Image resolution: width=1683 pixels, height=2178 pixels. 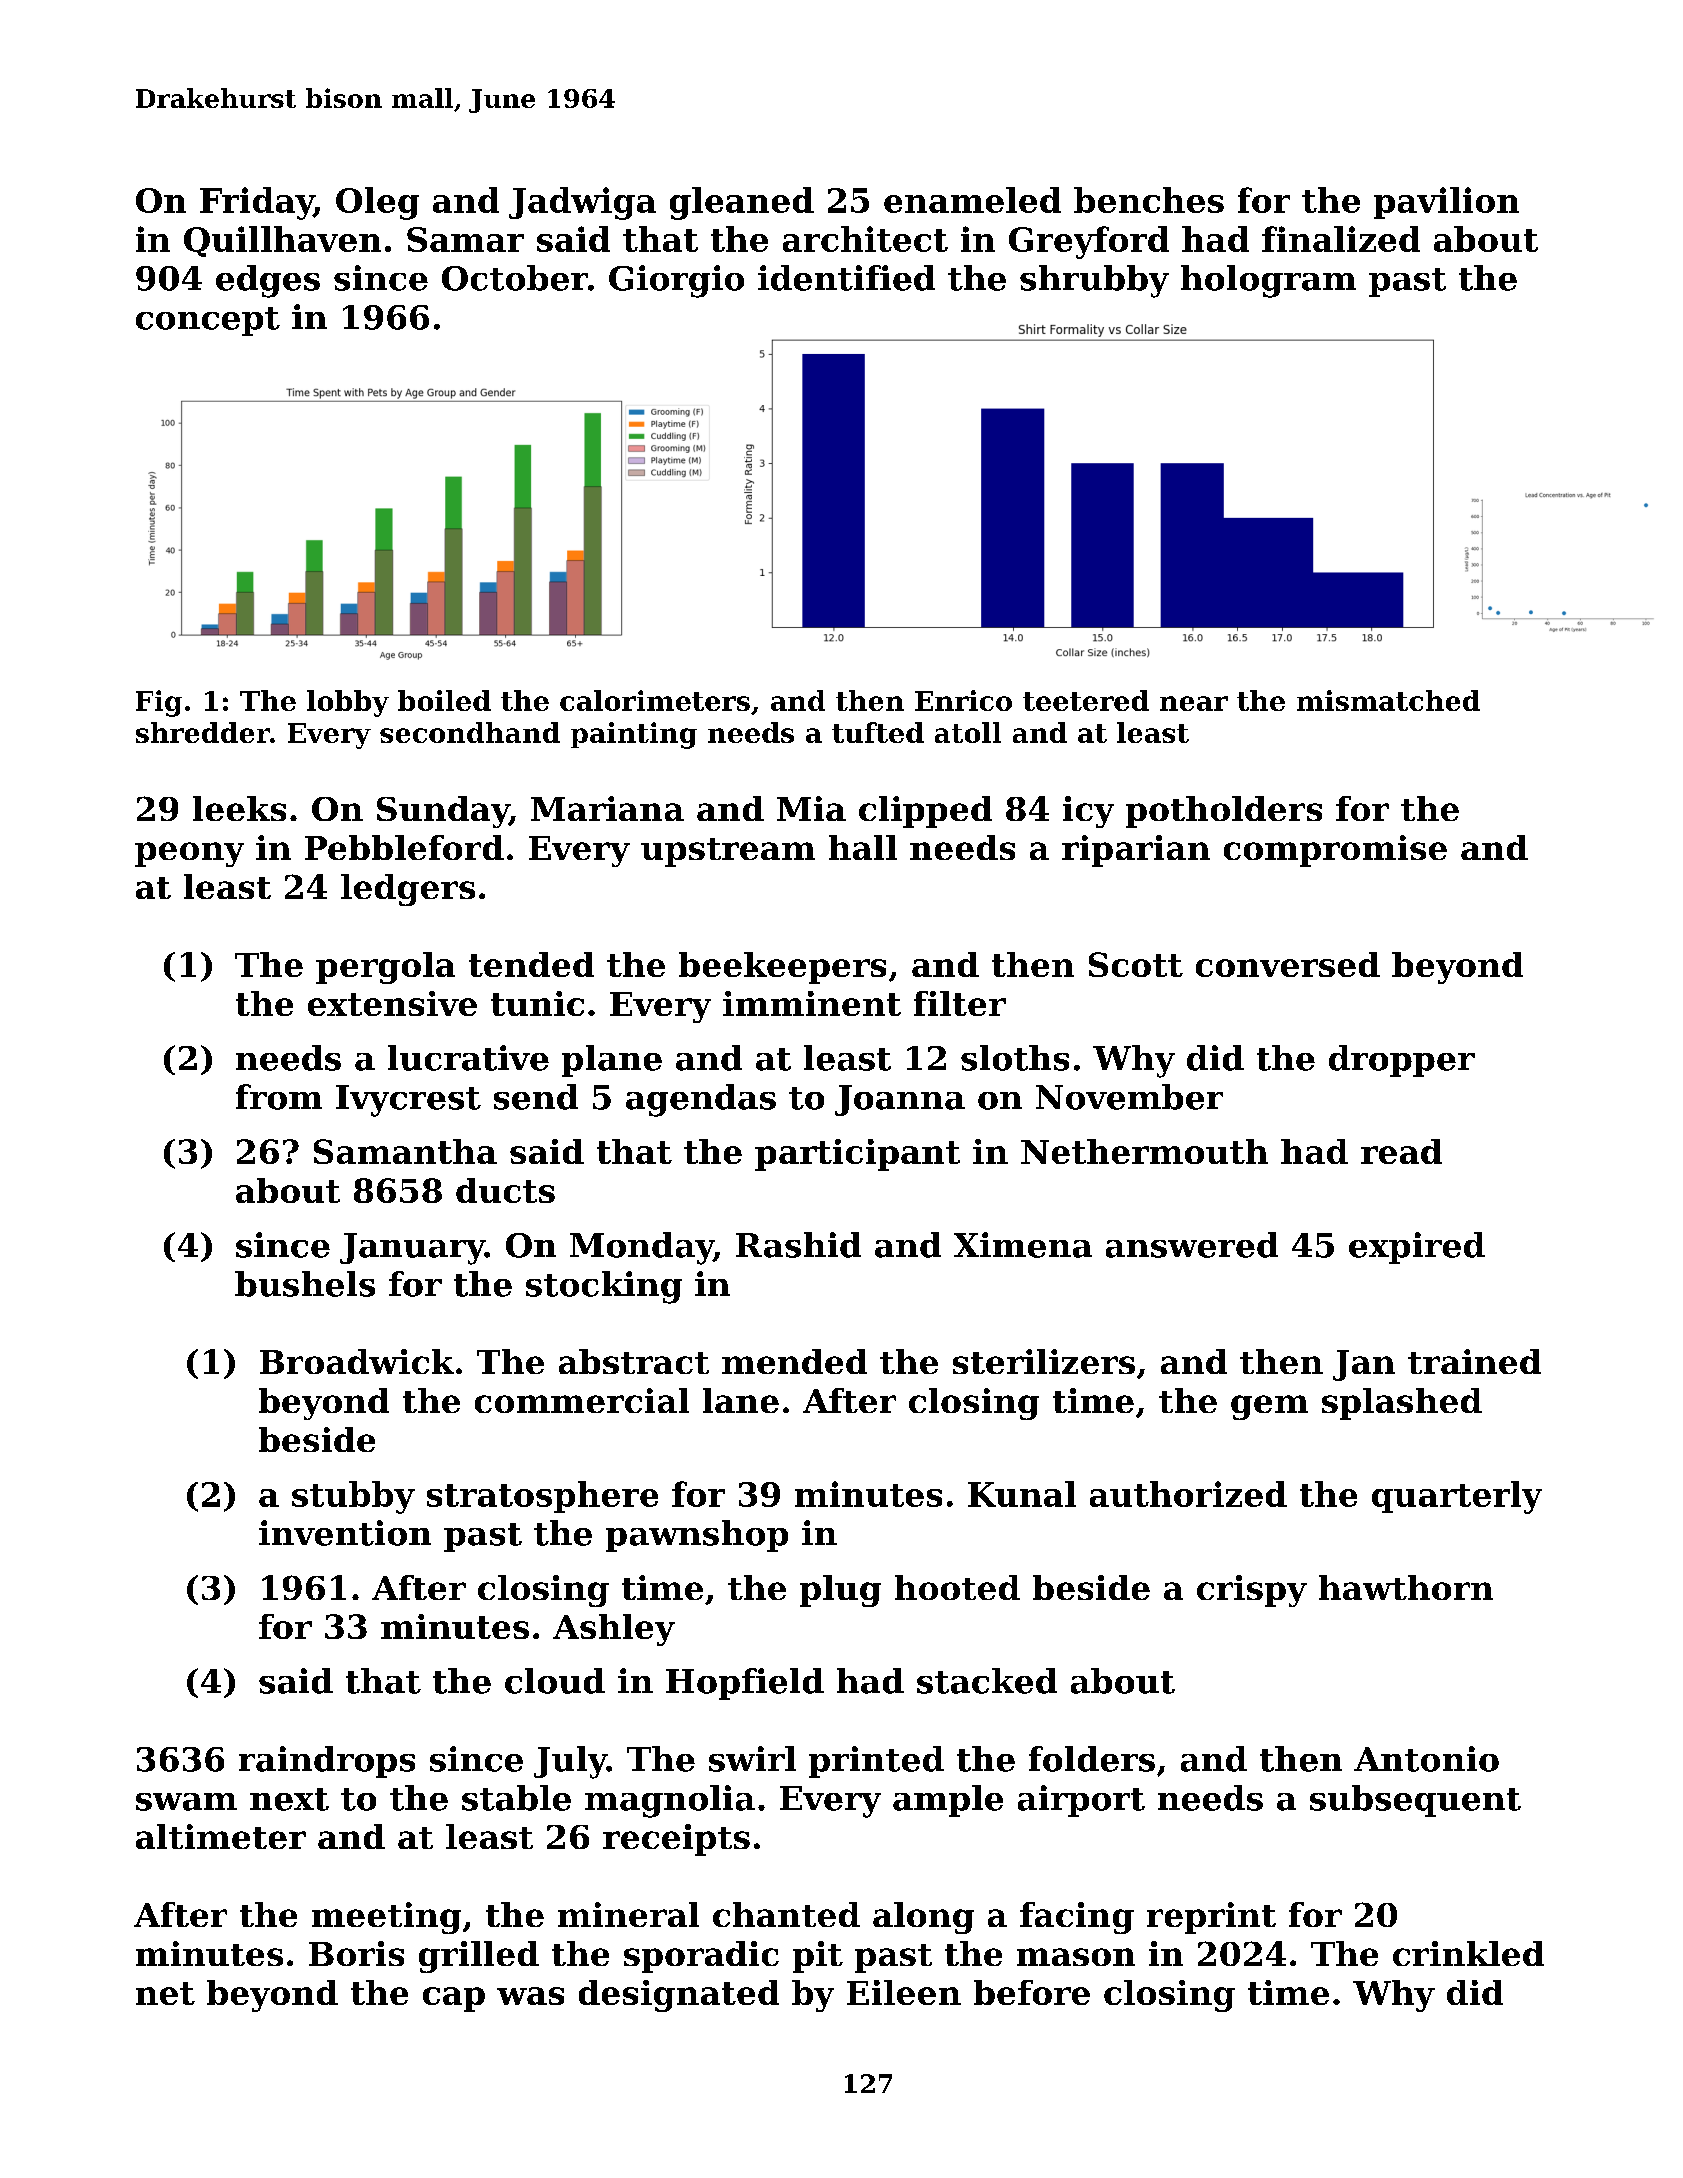 What do you see at coordinates (1446, 203) in the screenshot?
I see `pavilion` at bounding box center [1446, 203].
